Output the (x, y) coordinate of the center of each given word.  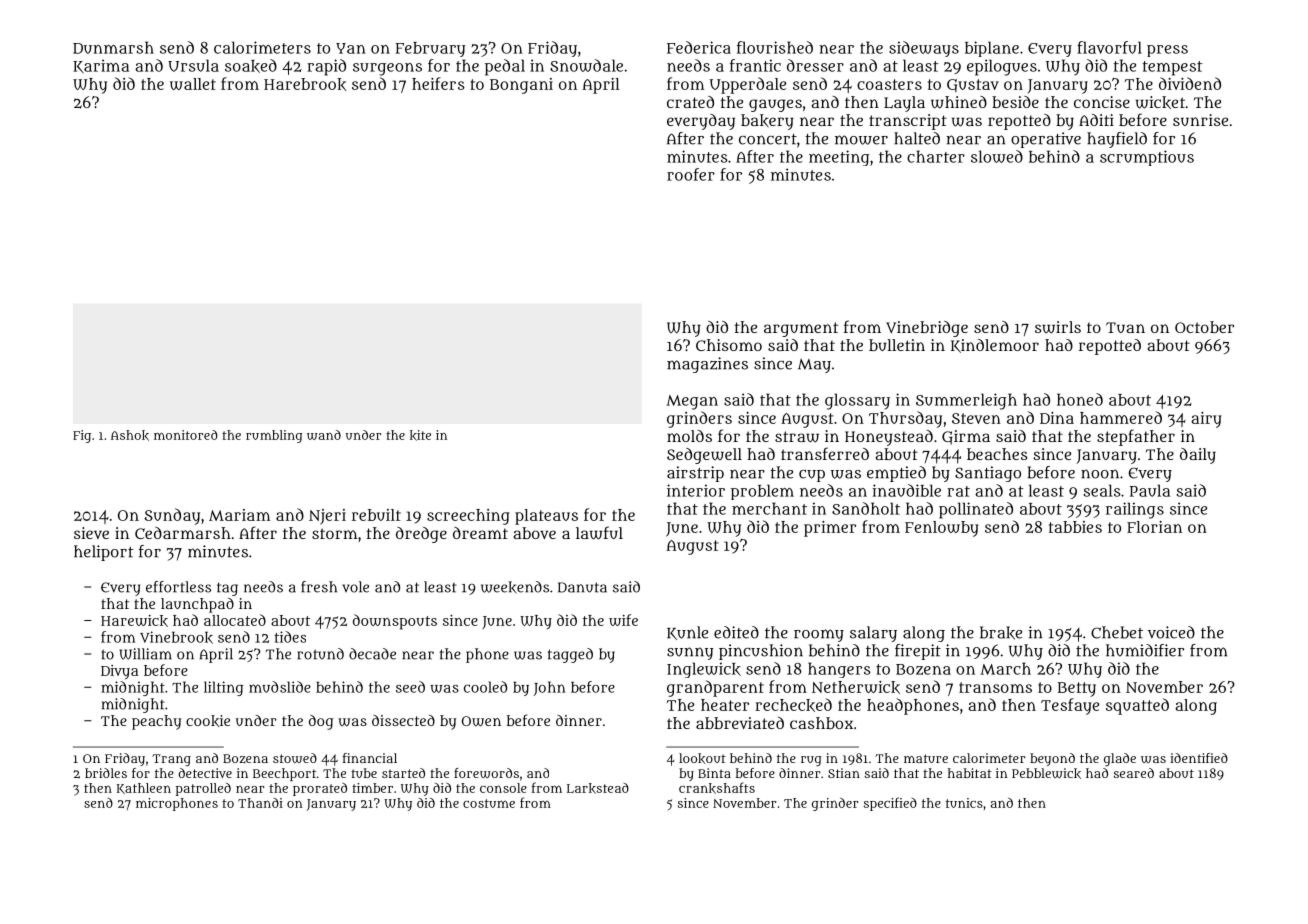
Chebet (1117, 632)
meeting (839, 158)
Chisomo (729, 345)
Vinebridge (927, 329)
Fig (82, 436)
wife (623, 620)
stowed (295, 758)
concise (1102, 102)
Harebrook (305, 84)
